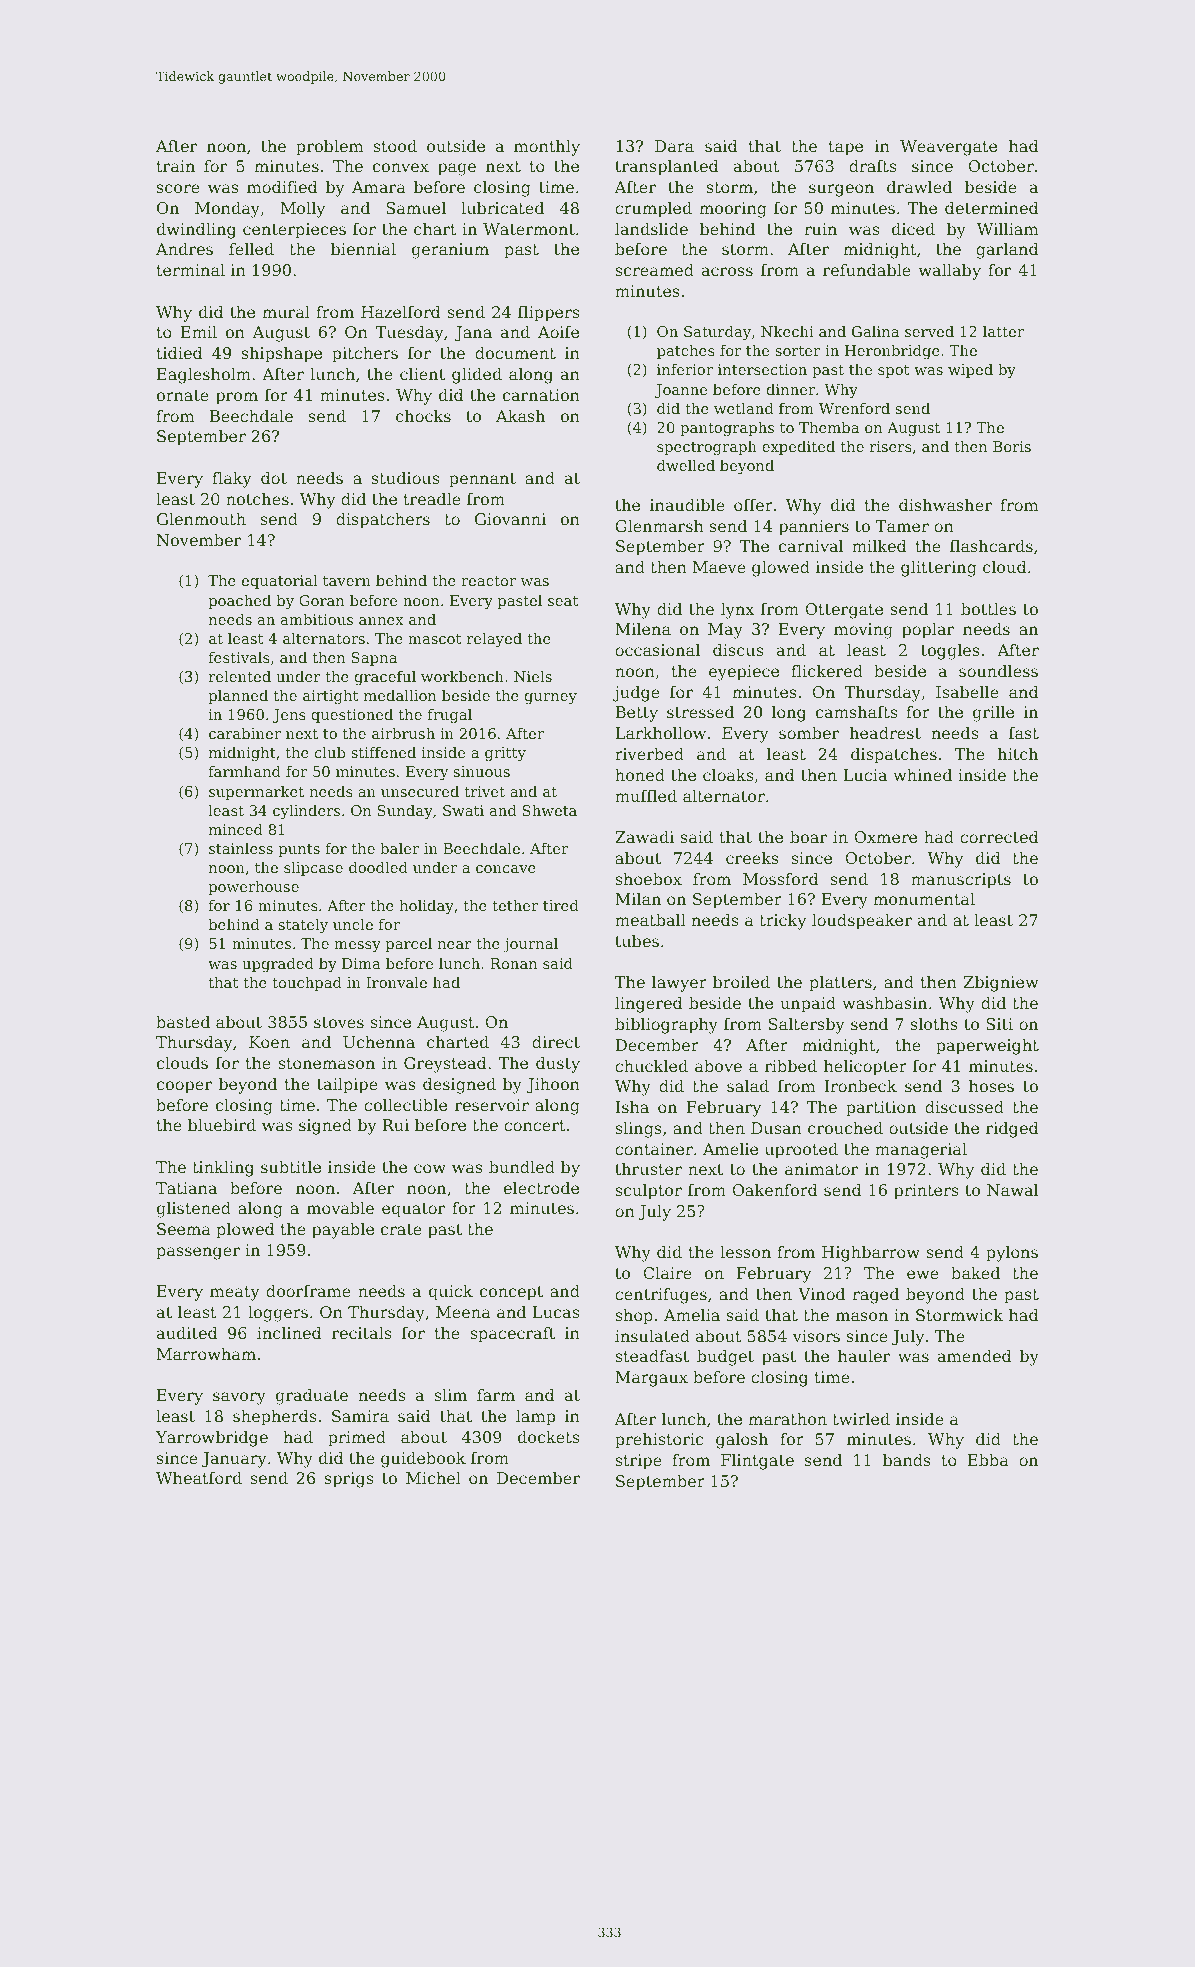 The image size is (1195, 1967). Describe the element at coordinates (433, 1478) in the screenshot. I see `Michel` at that location.
